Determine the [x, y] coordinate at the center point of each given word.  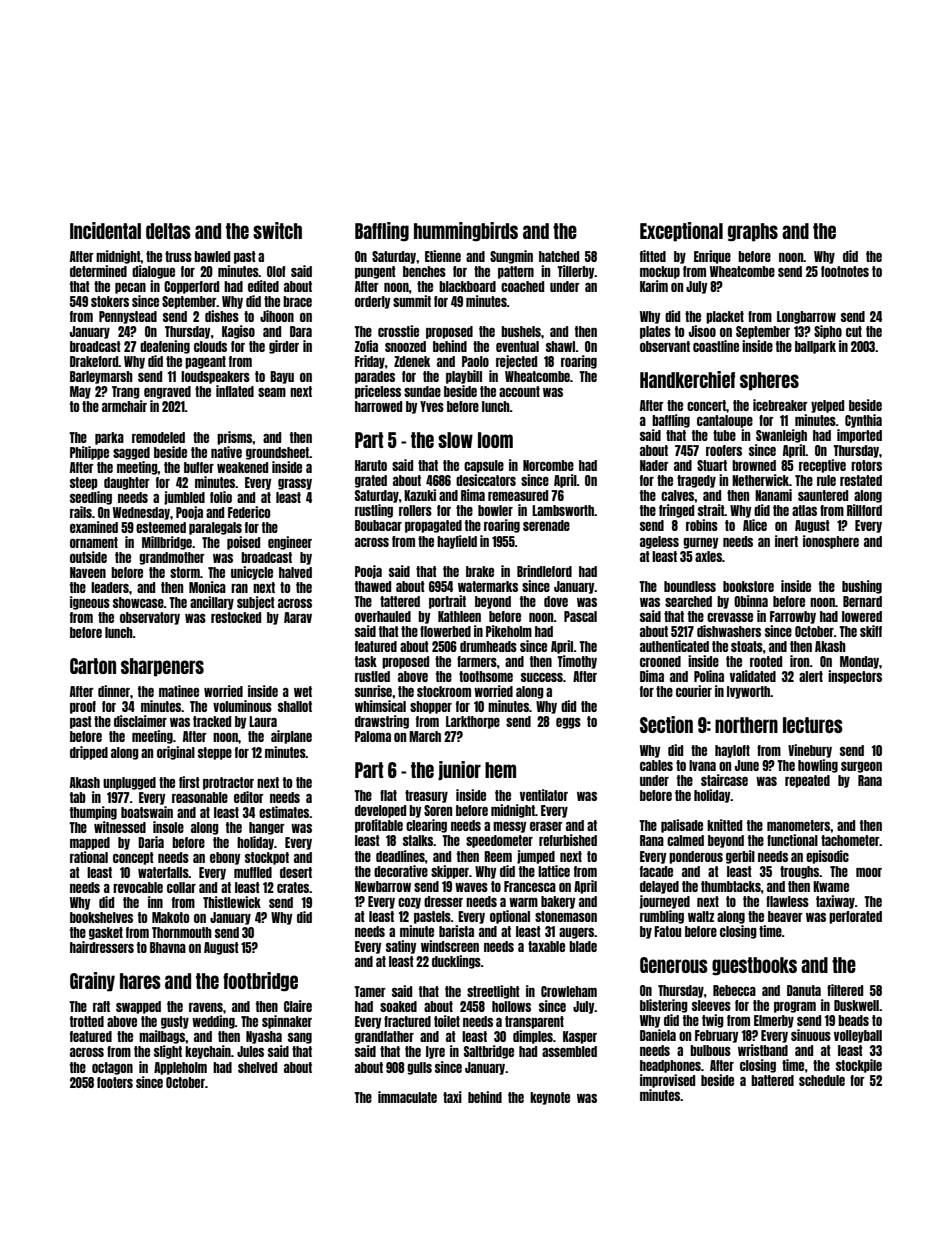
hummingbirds [466, 232]
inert [786, 541]
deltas [168, 231]
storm [185, 572]
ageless [659, 542]
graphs [753, 232]
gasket [106, 933]
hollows [511, 1006]
